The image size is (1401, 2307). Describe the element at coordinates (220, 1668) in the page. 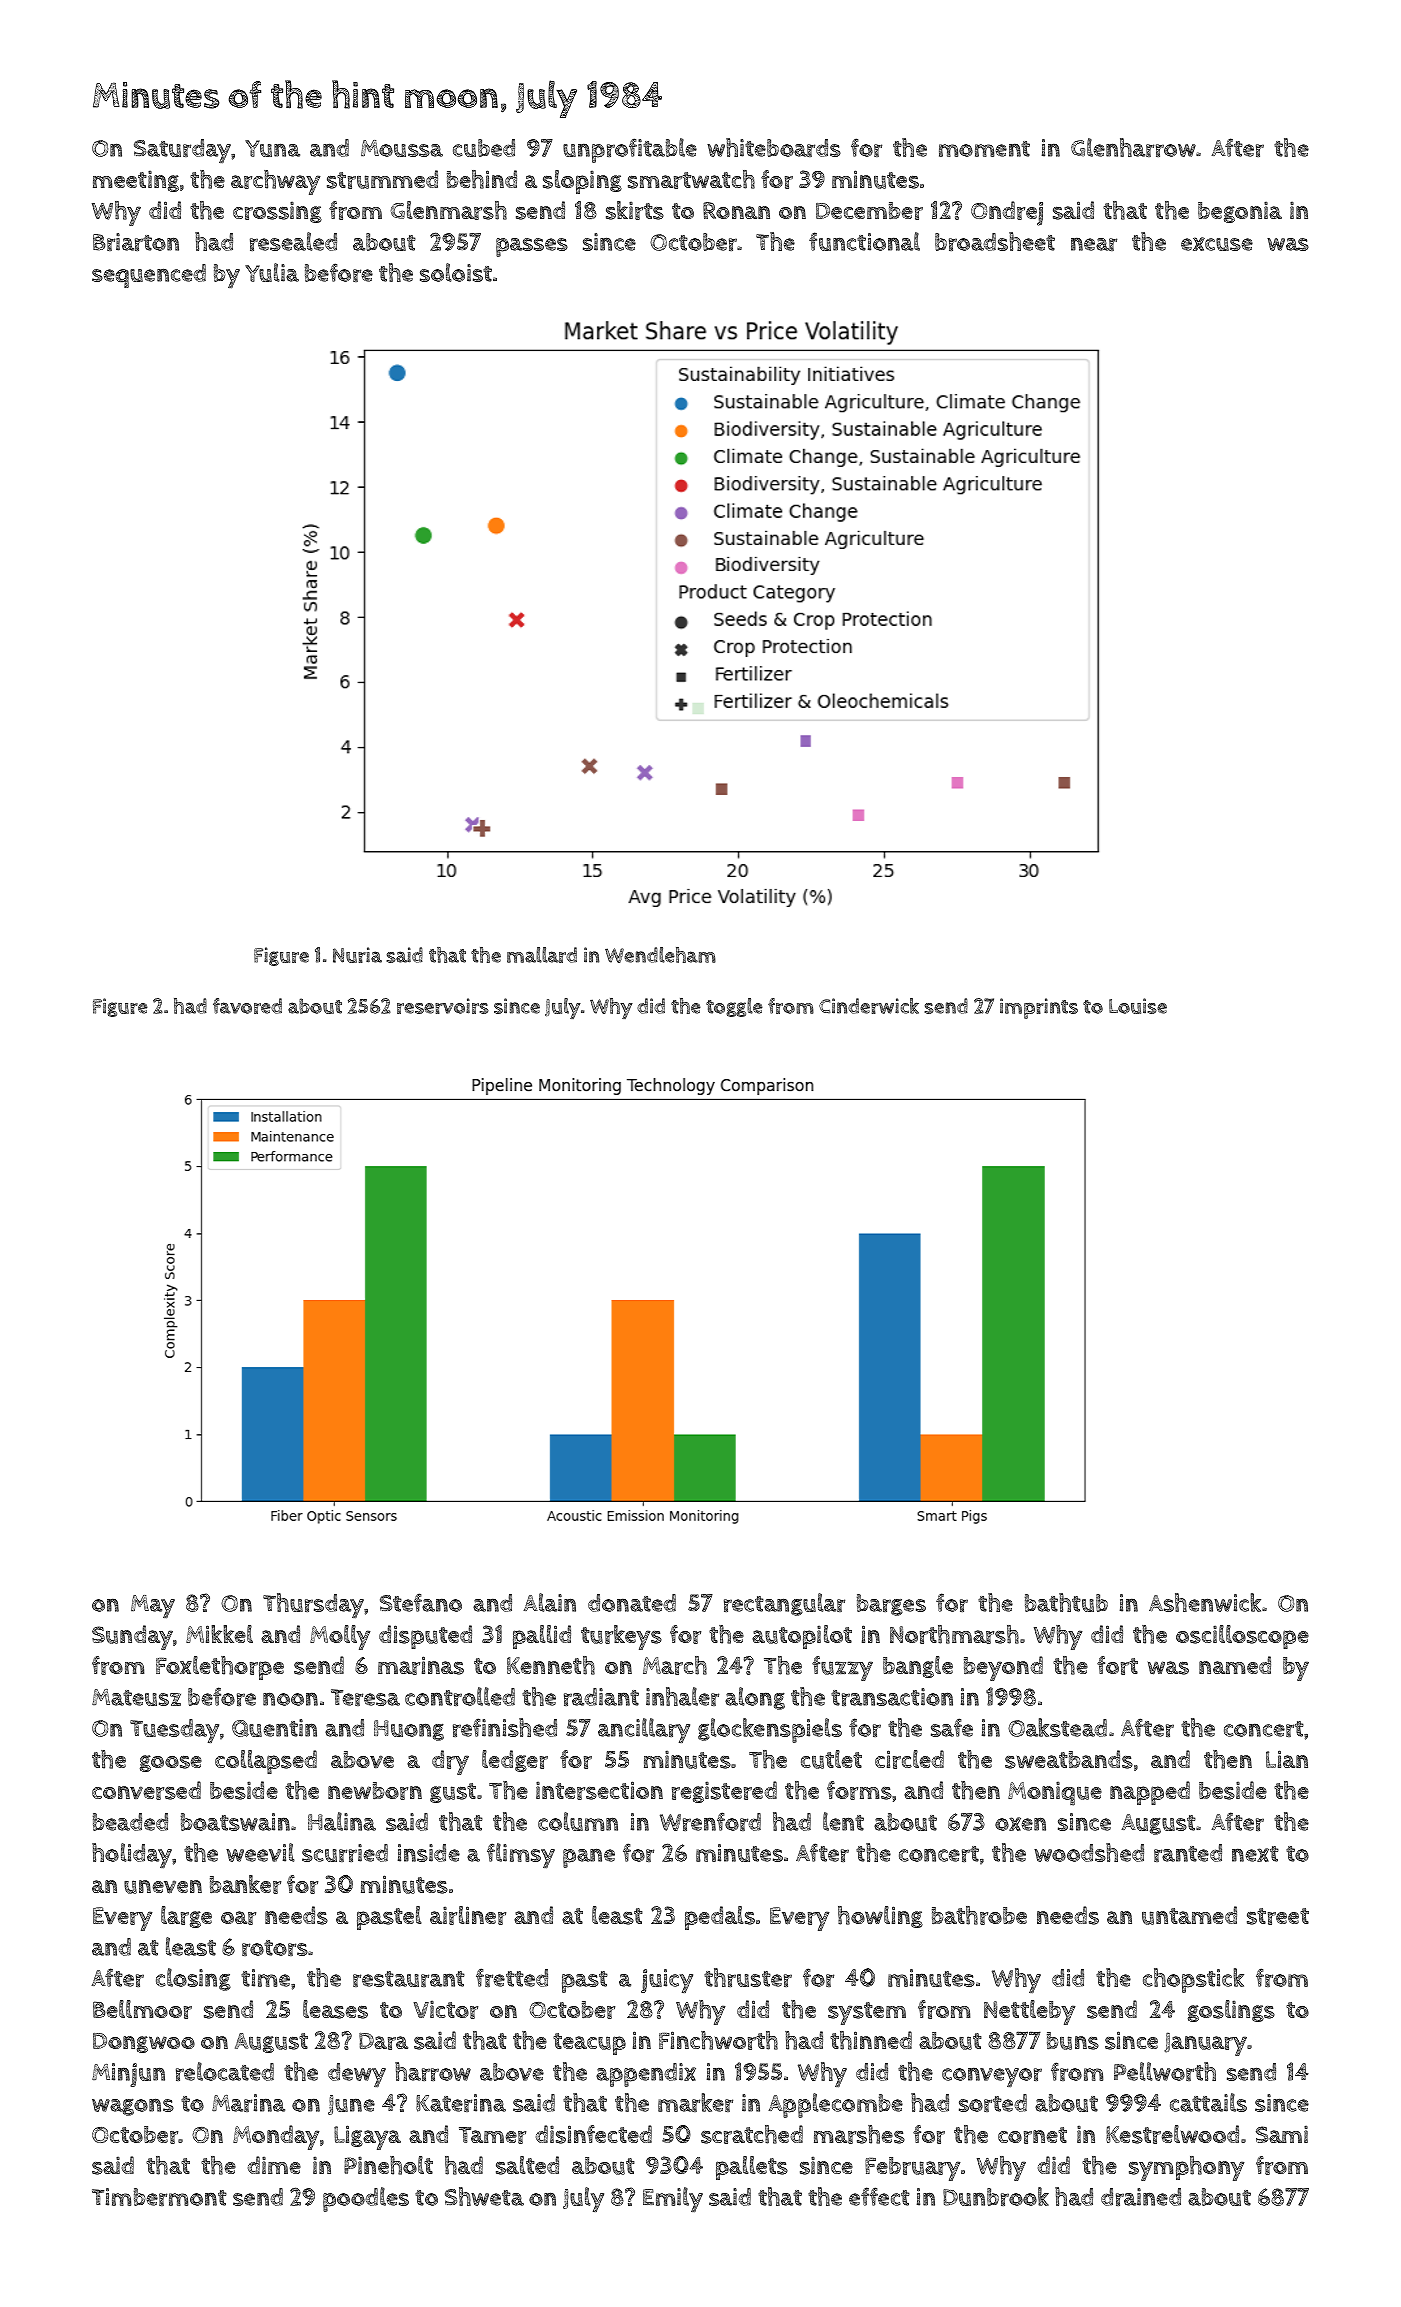

I see `Foxlethorpe` at that location.
